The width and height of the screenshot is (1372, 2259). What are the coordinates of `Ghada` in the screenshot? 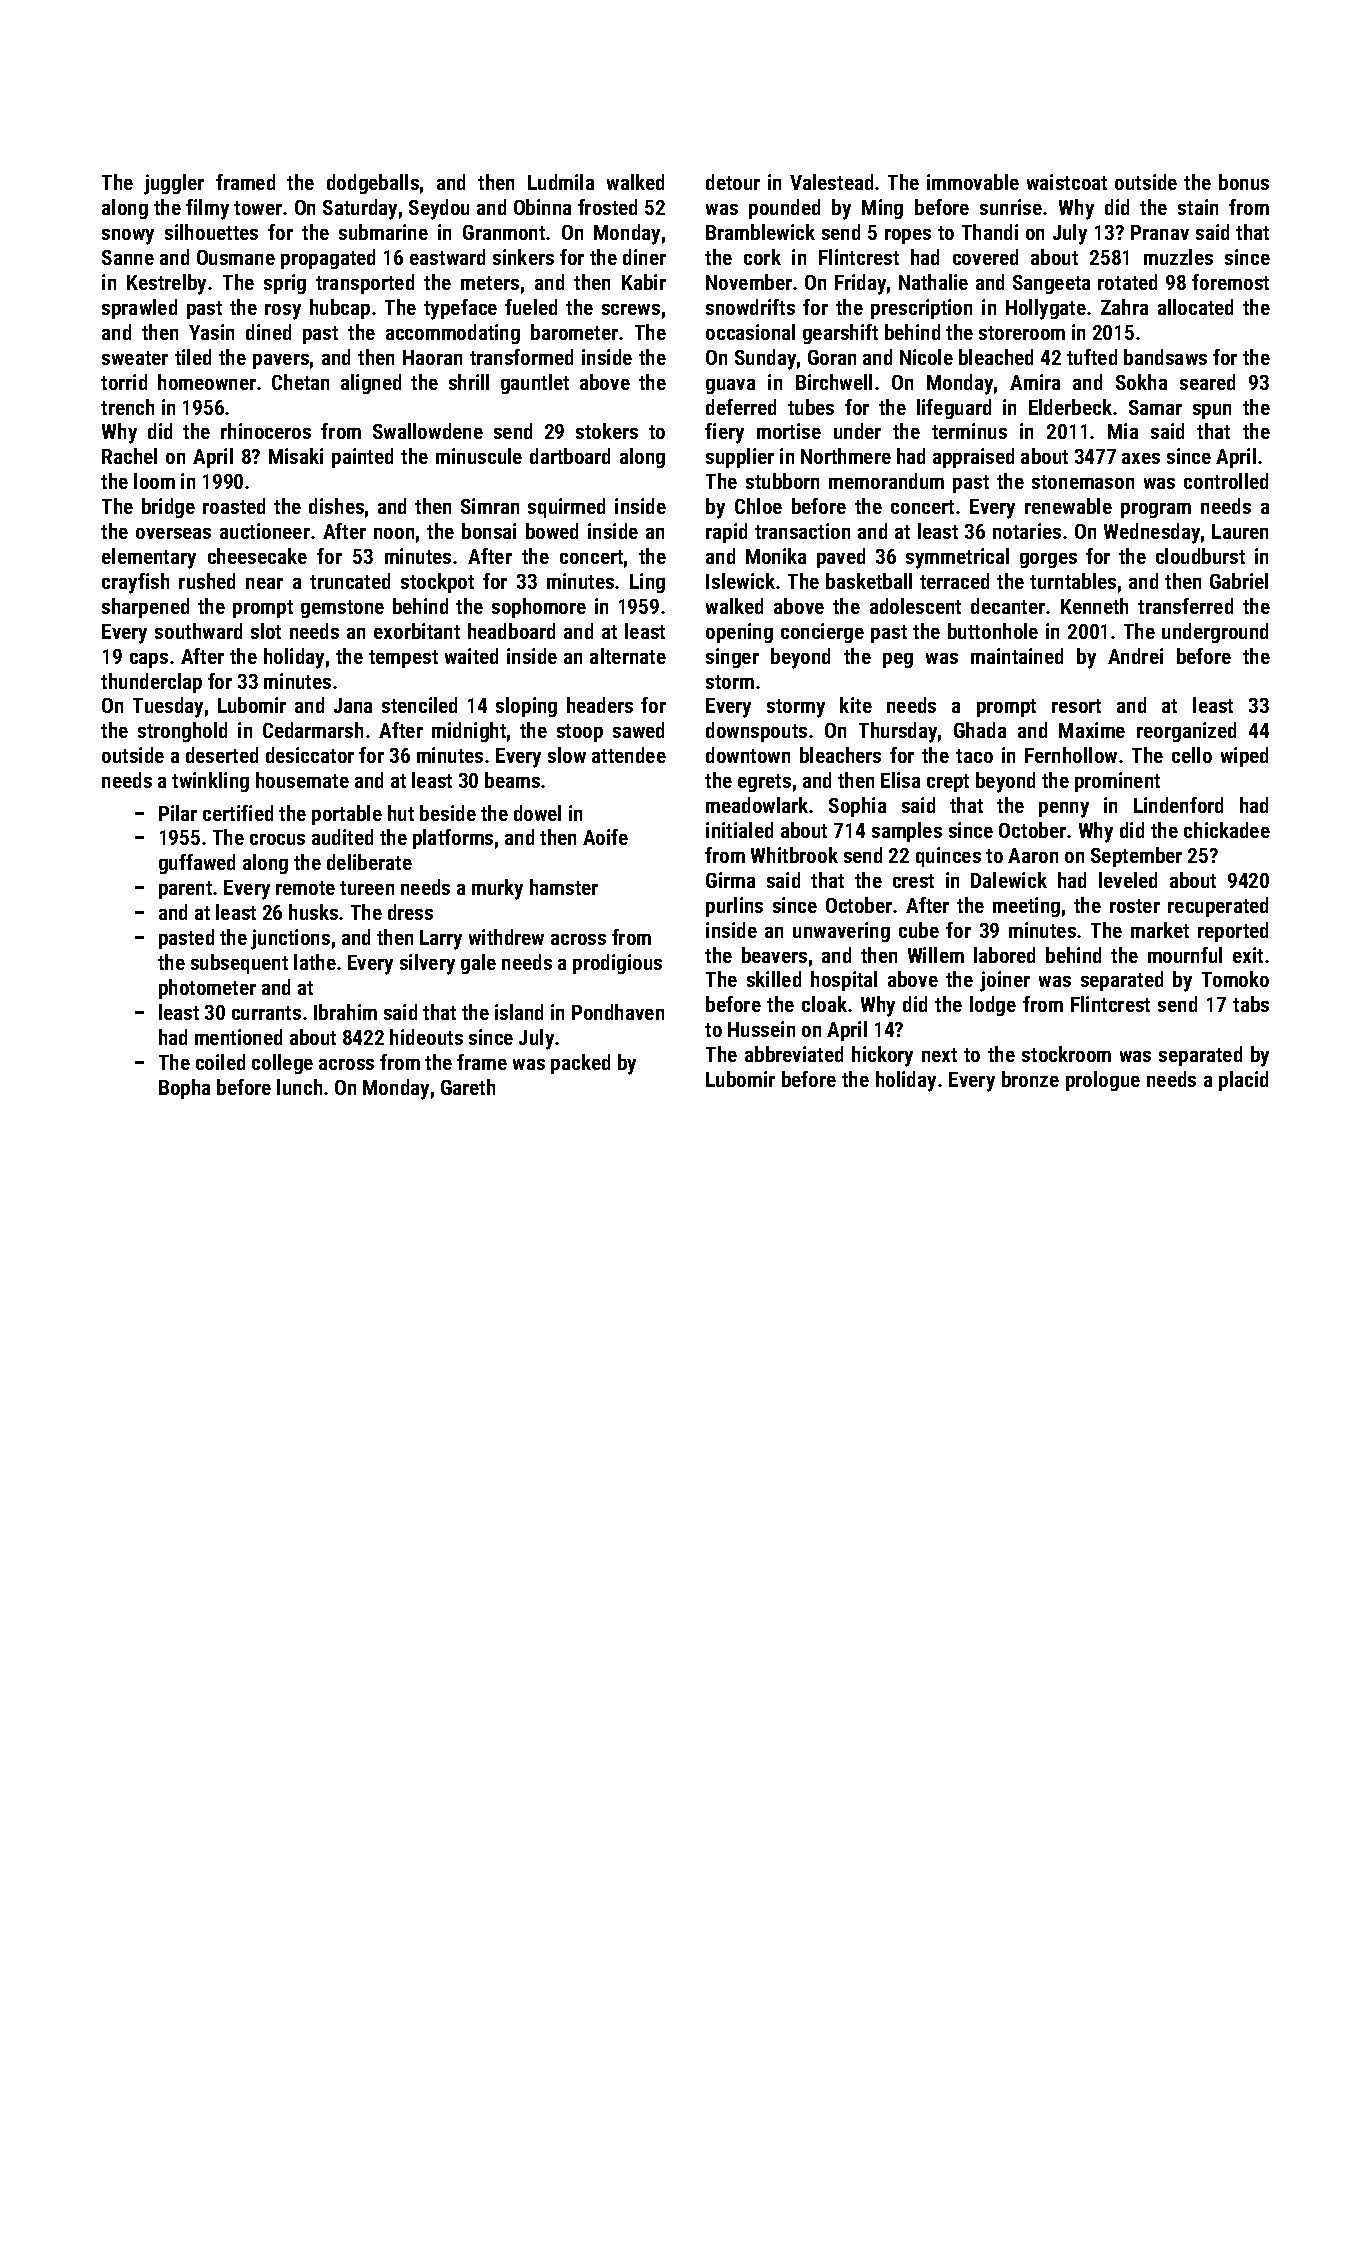 It's located at (980, 730).
